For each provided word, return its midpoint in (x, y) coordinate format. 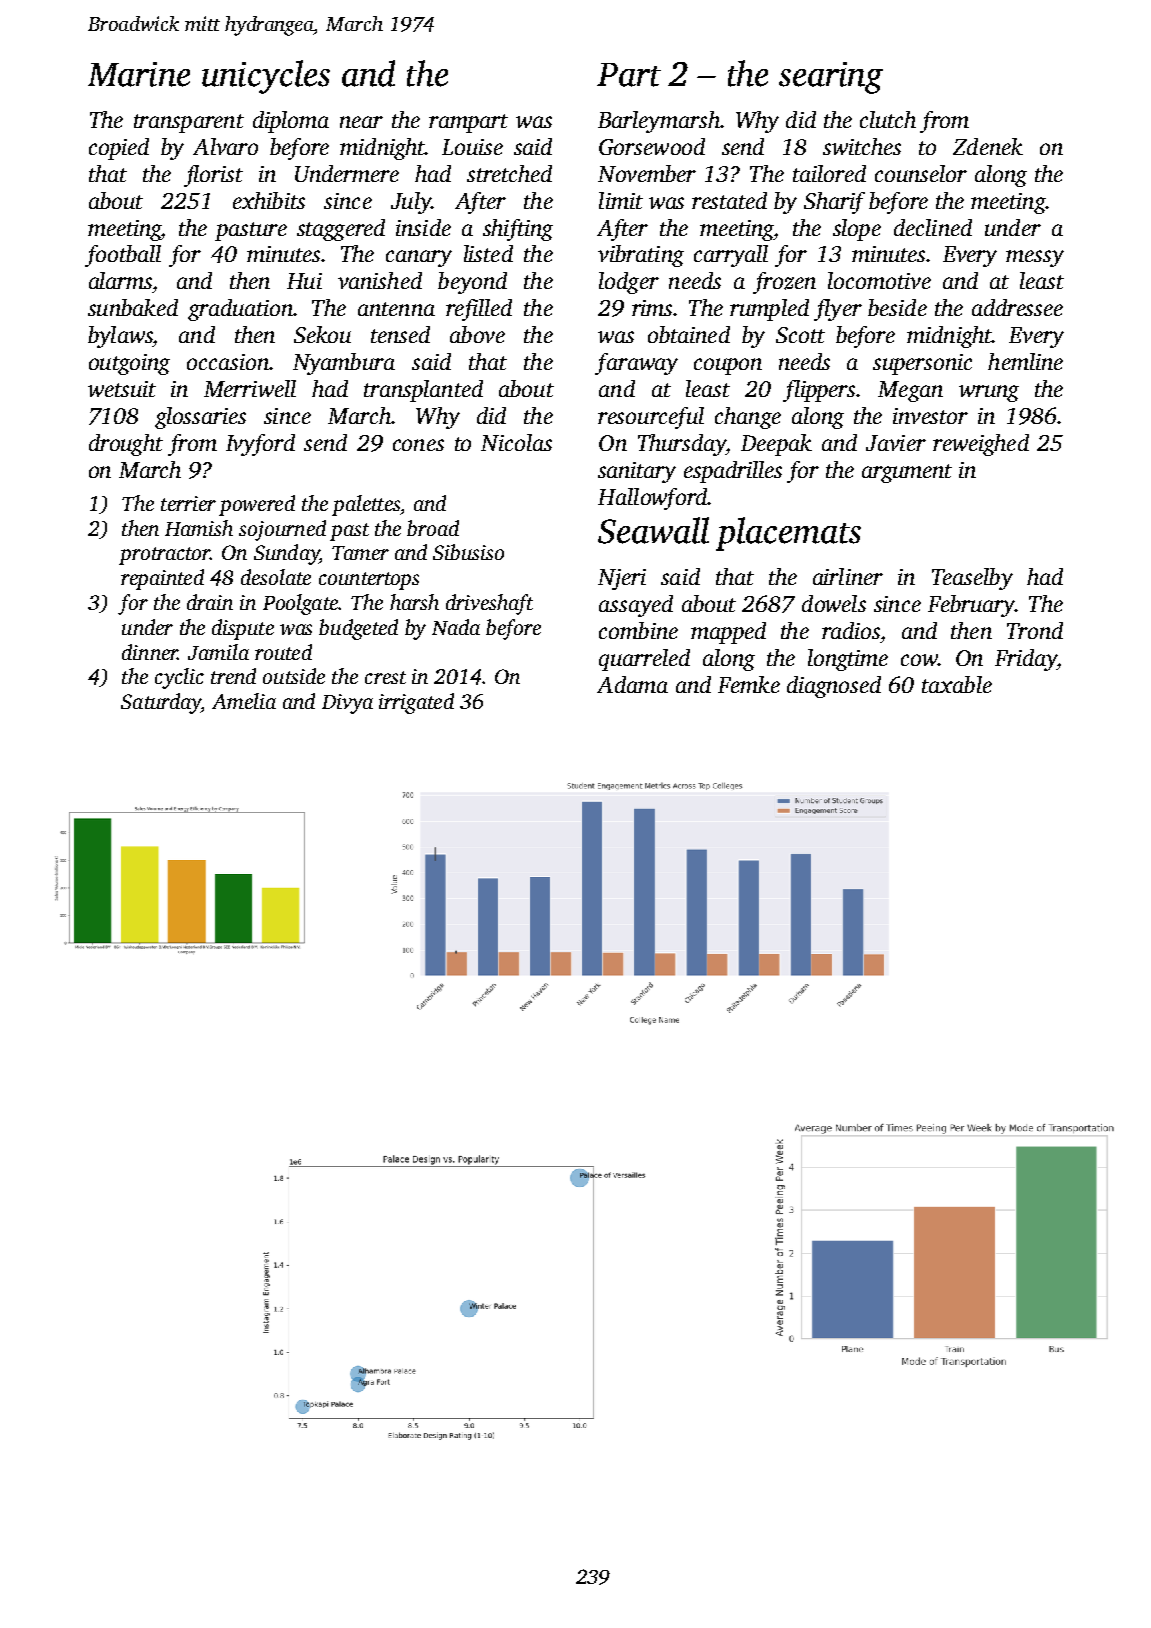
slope (857, 230)
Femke (749, 684)
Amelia (244, 701)
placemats (788, 534)
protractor (164, 556)
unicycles (266, 77)
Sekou (322, 334)
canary (419, 258)
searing (831, 78)
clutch (888, 119)
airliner (848, 576)
